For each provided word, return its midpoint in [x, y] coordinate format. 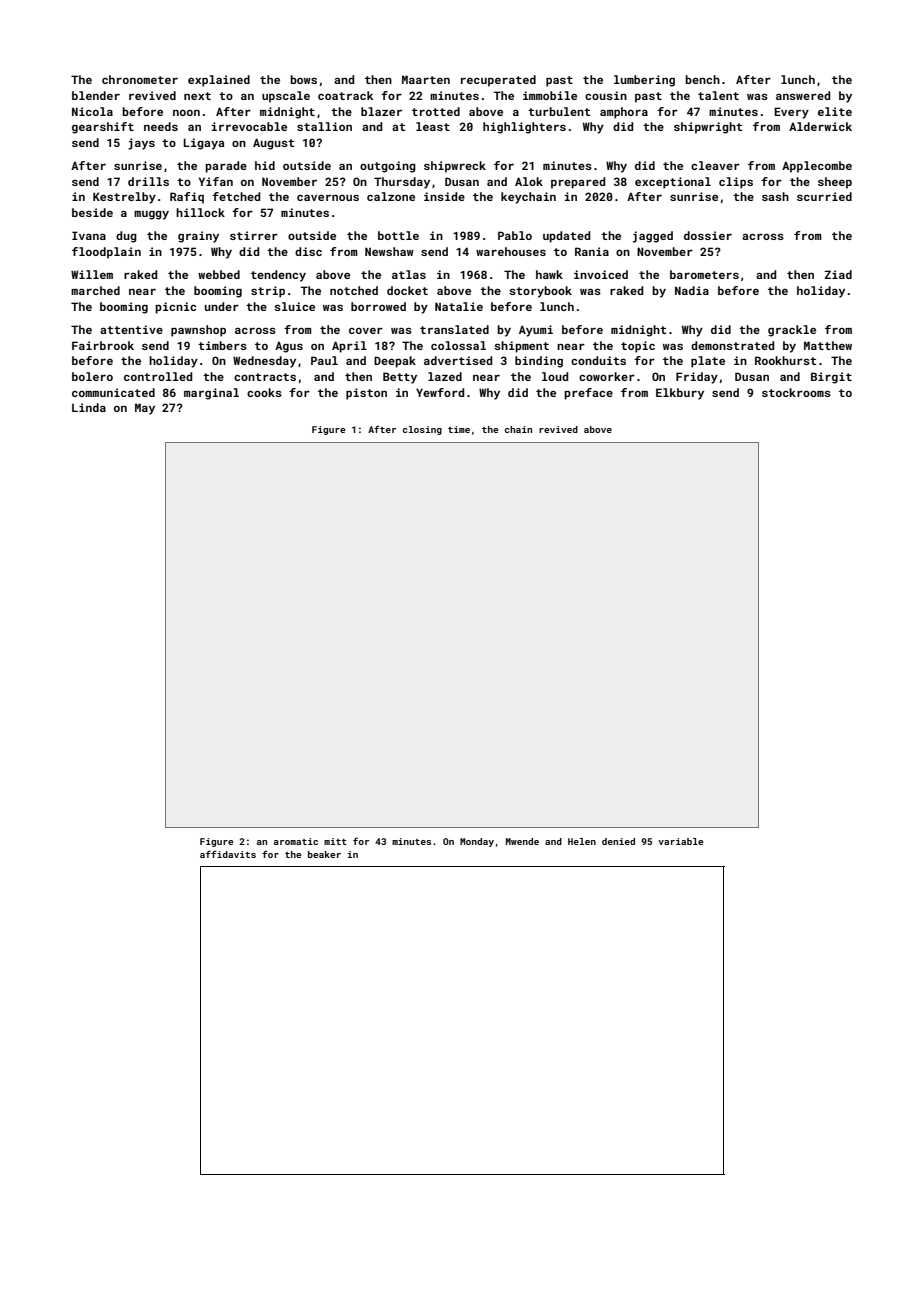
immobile [550, 95]
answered [803, 95]
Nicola [92, 111]
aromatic [296, 841]
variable [681, 841]
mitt [335, 841]
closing [422, 430]
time [459, 429]
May [145, 409]
